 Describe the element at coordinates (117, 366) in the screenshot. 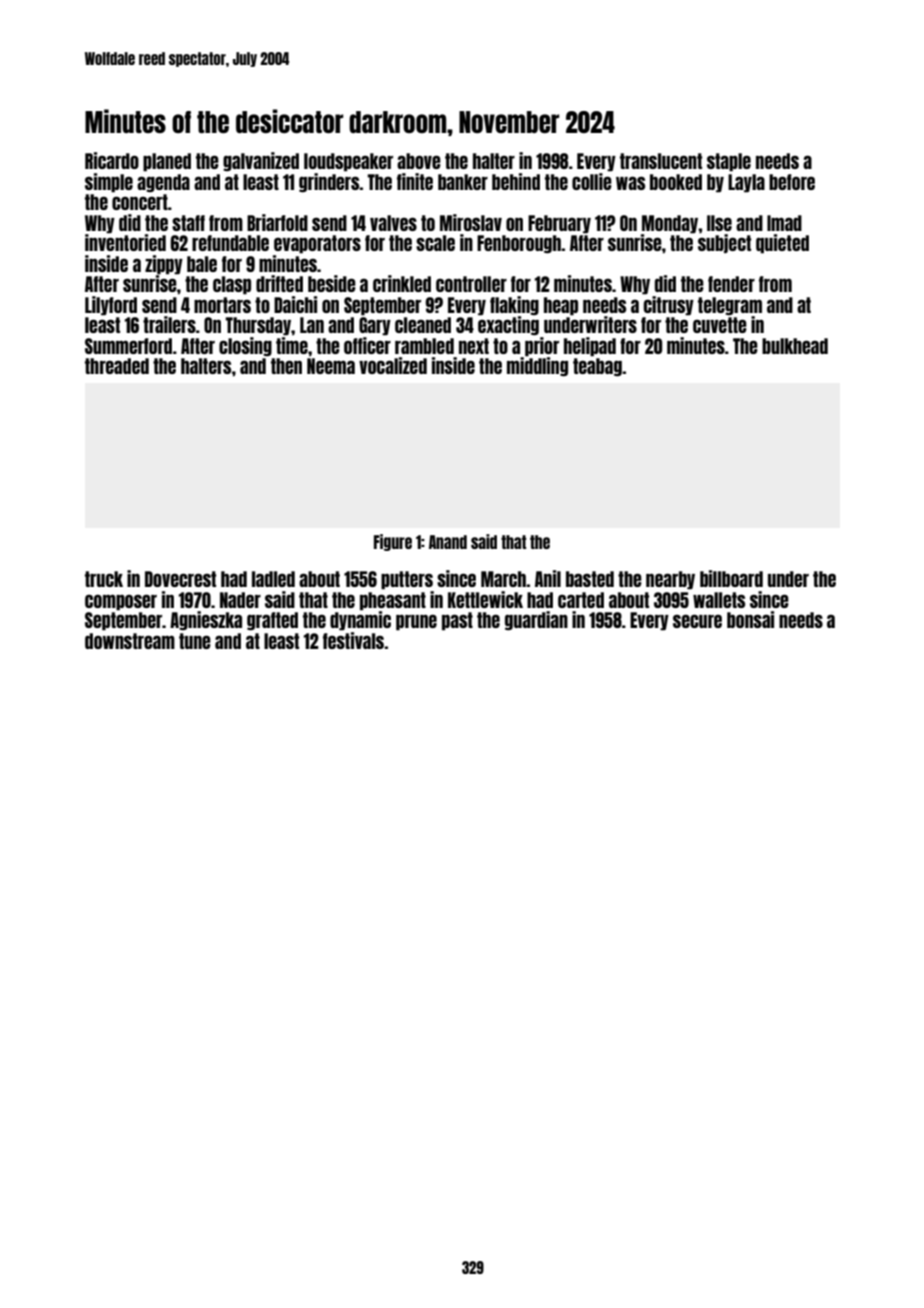

I see `threaded` at that location.
